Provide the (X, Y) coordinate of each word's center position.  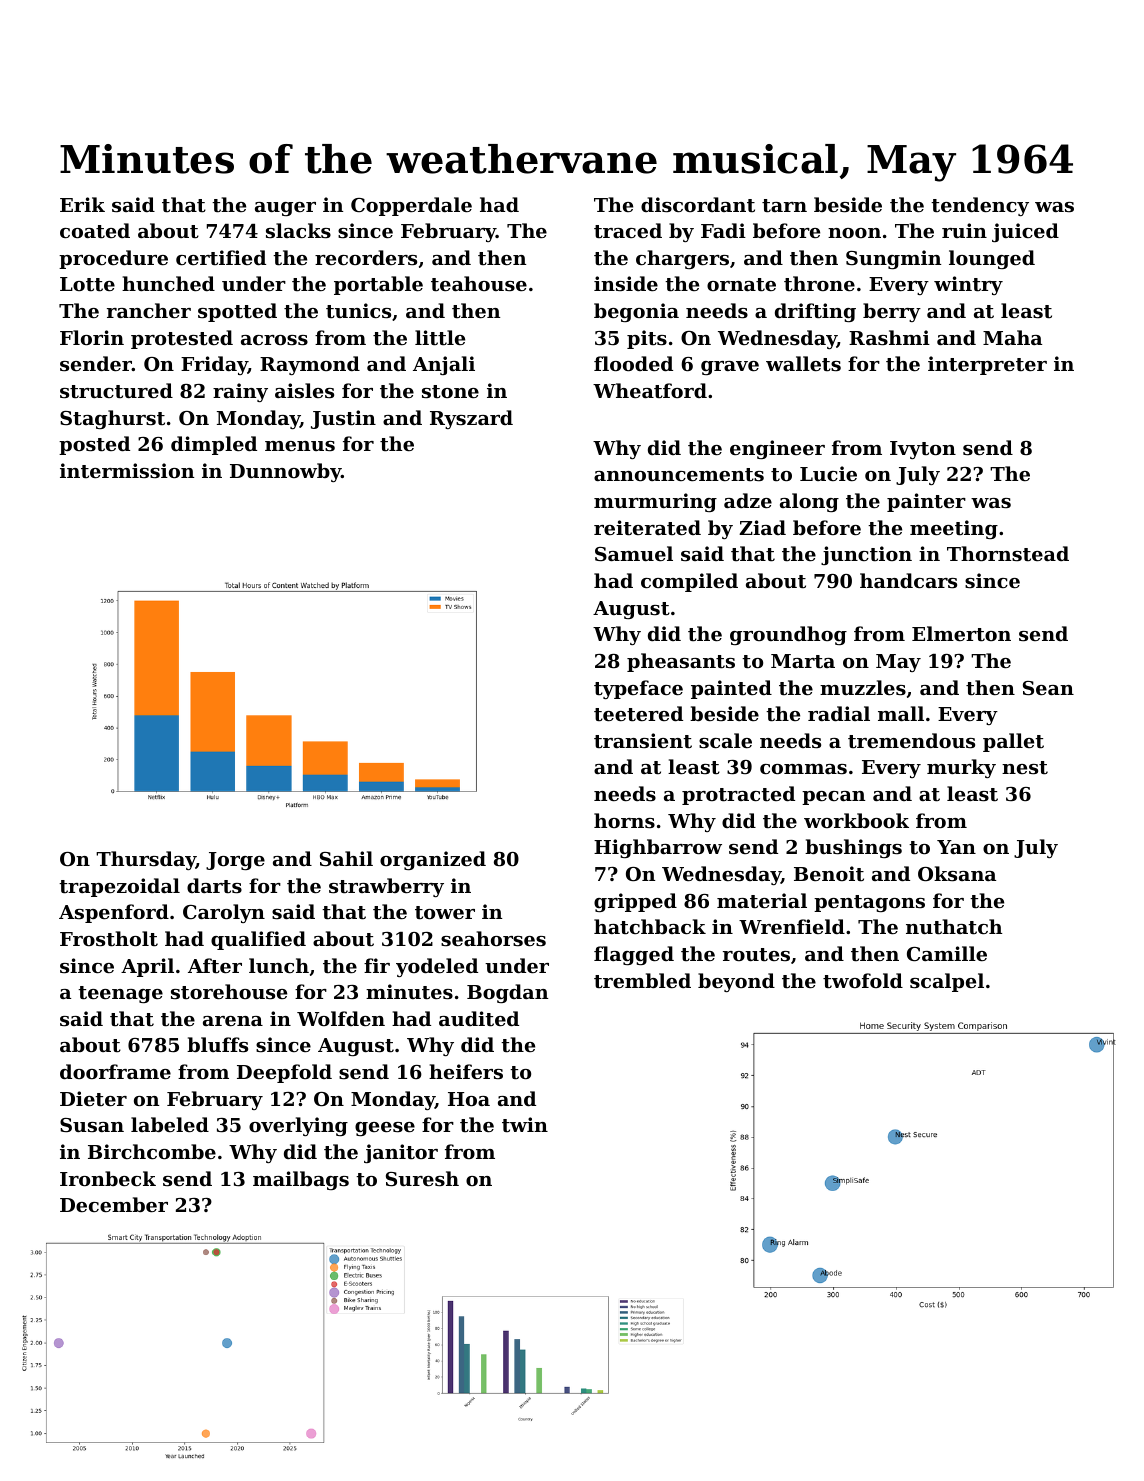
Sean (1048, 688)
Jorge (235, 861)
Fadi (723, 230)
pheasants (681, 662)
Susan (92, 1125)
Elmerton (961, 634)
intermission (127, 470)
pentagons (869, 903)
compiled (689, 582)
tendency (980, 206)
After (215, 966)
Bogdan (507, 993)
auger (285, 209)
